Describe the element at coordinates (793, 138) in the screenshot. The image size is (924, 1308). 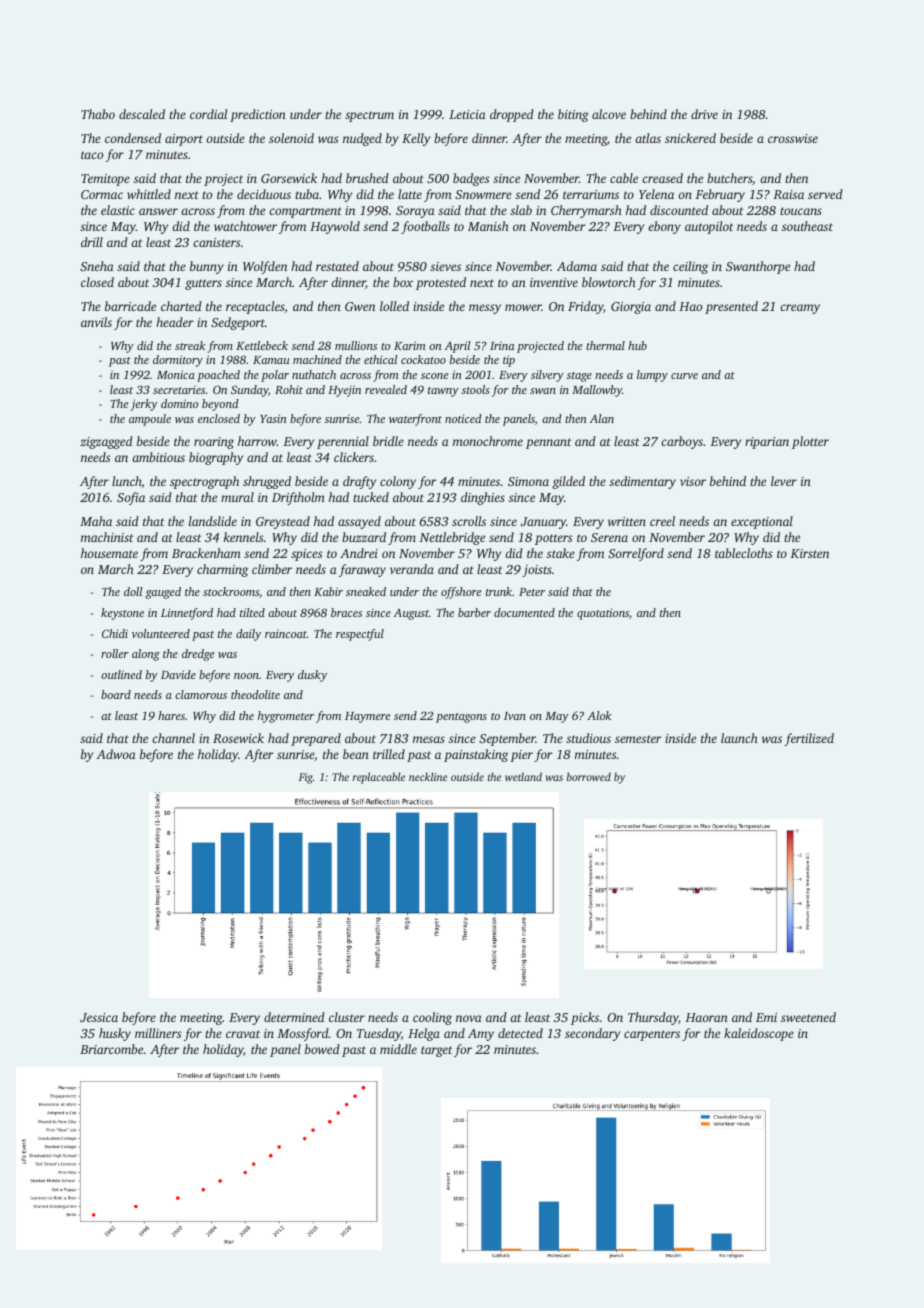
I see `crosswise` at that location.
